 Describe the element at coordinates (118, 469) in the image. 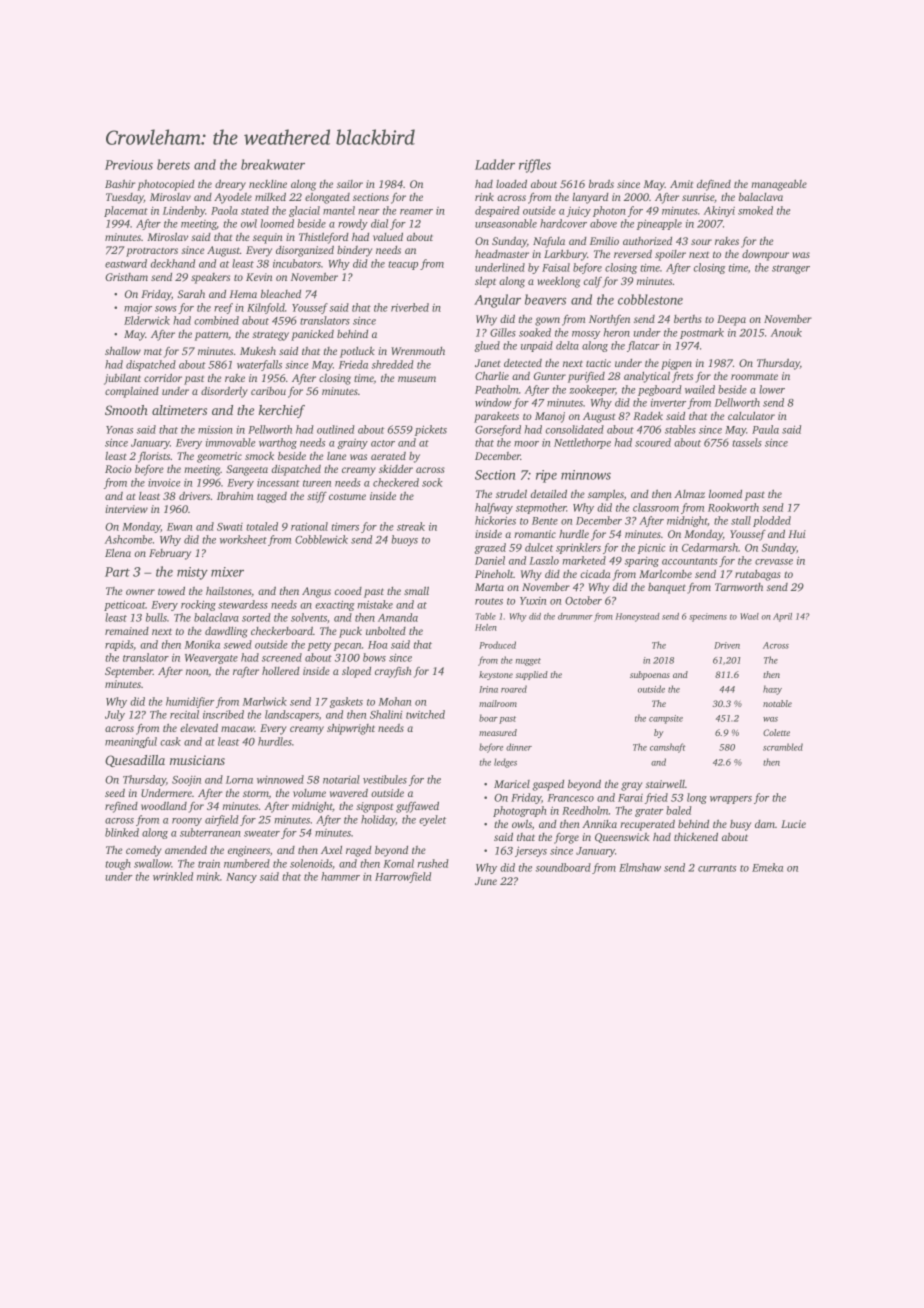

I see `Rocio` at that location.
